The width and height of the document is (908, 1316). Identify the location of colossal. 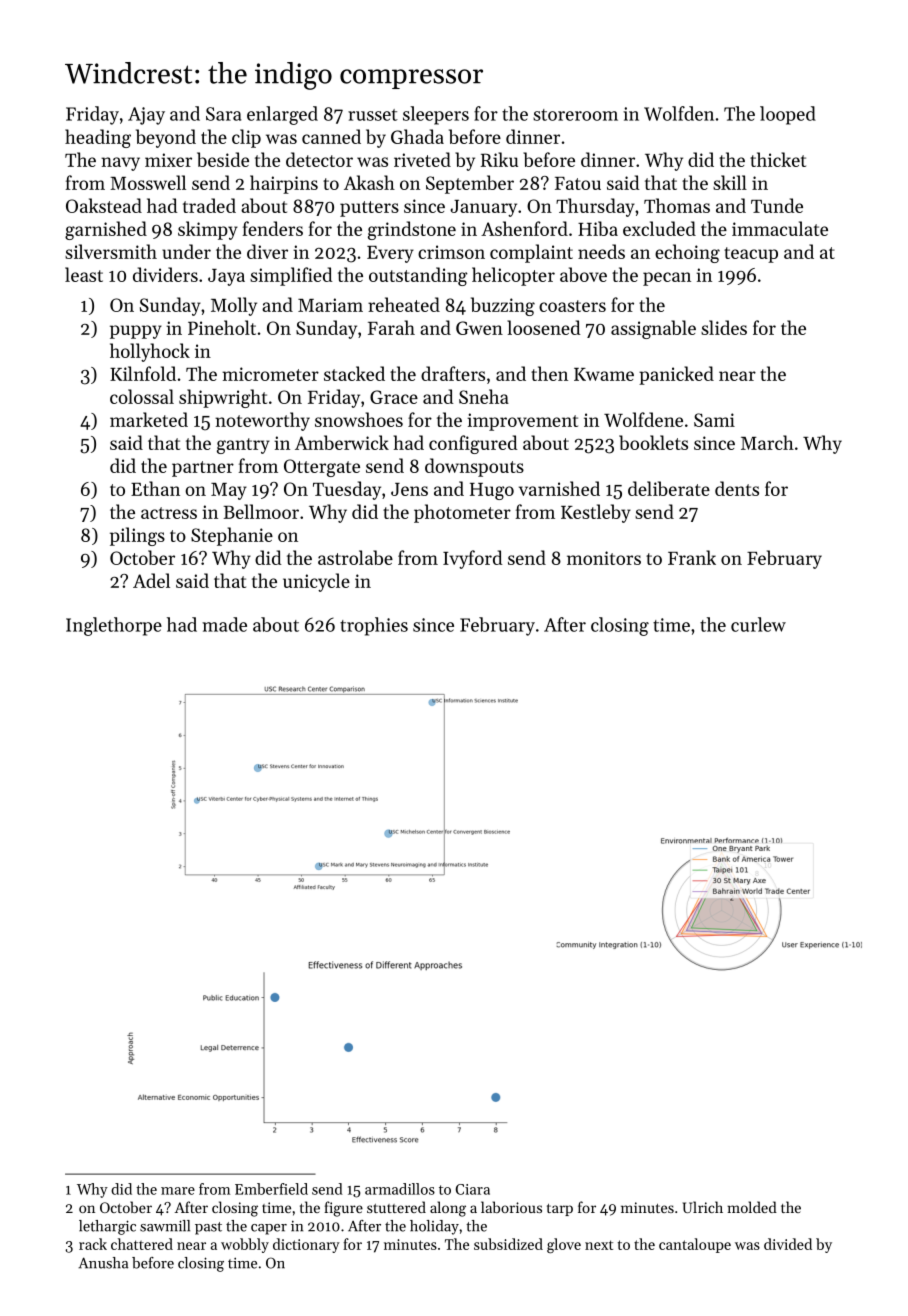
(142, 396).
